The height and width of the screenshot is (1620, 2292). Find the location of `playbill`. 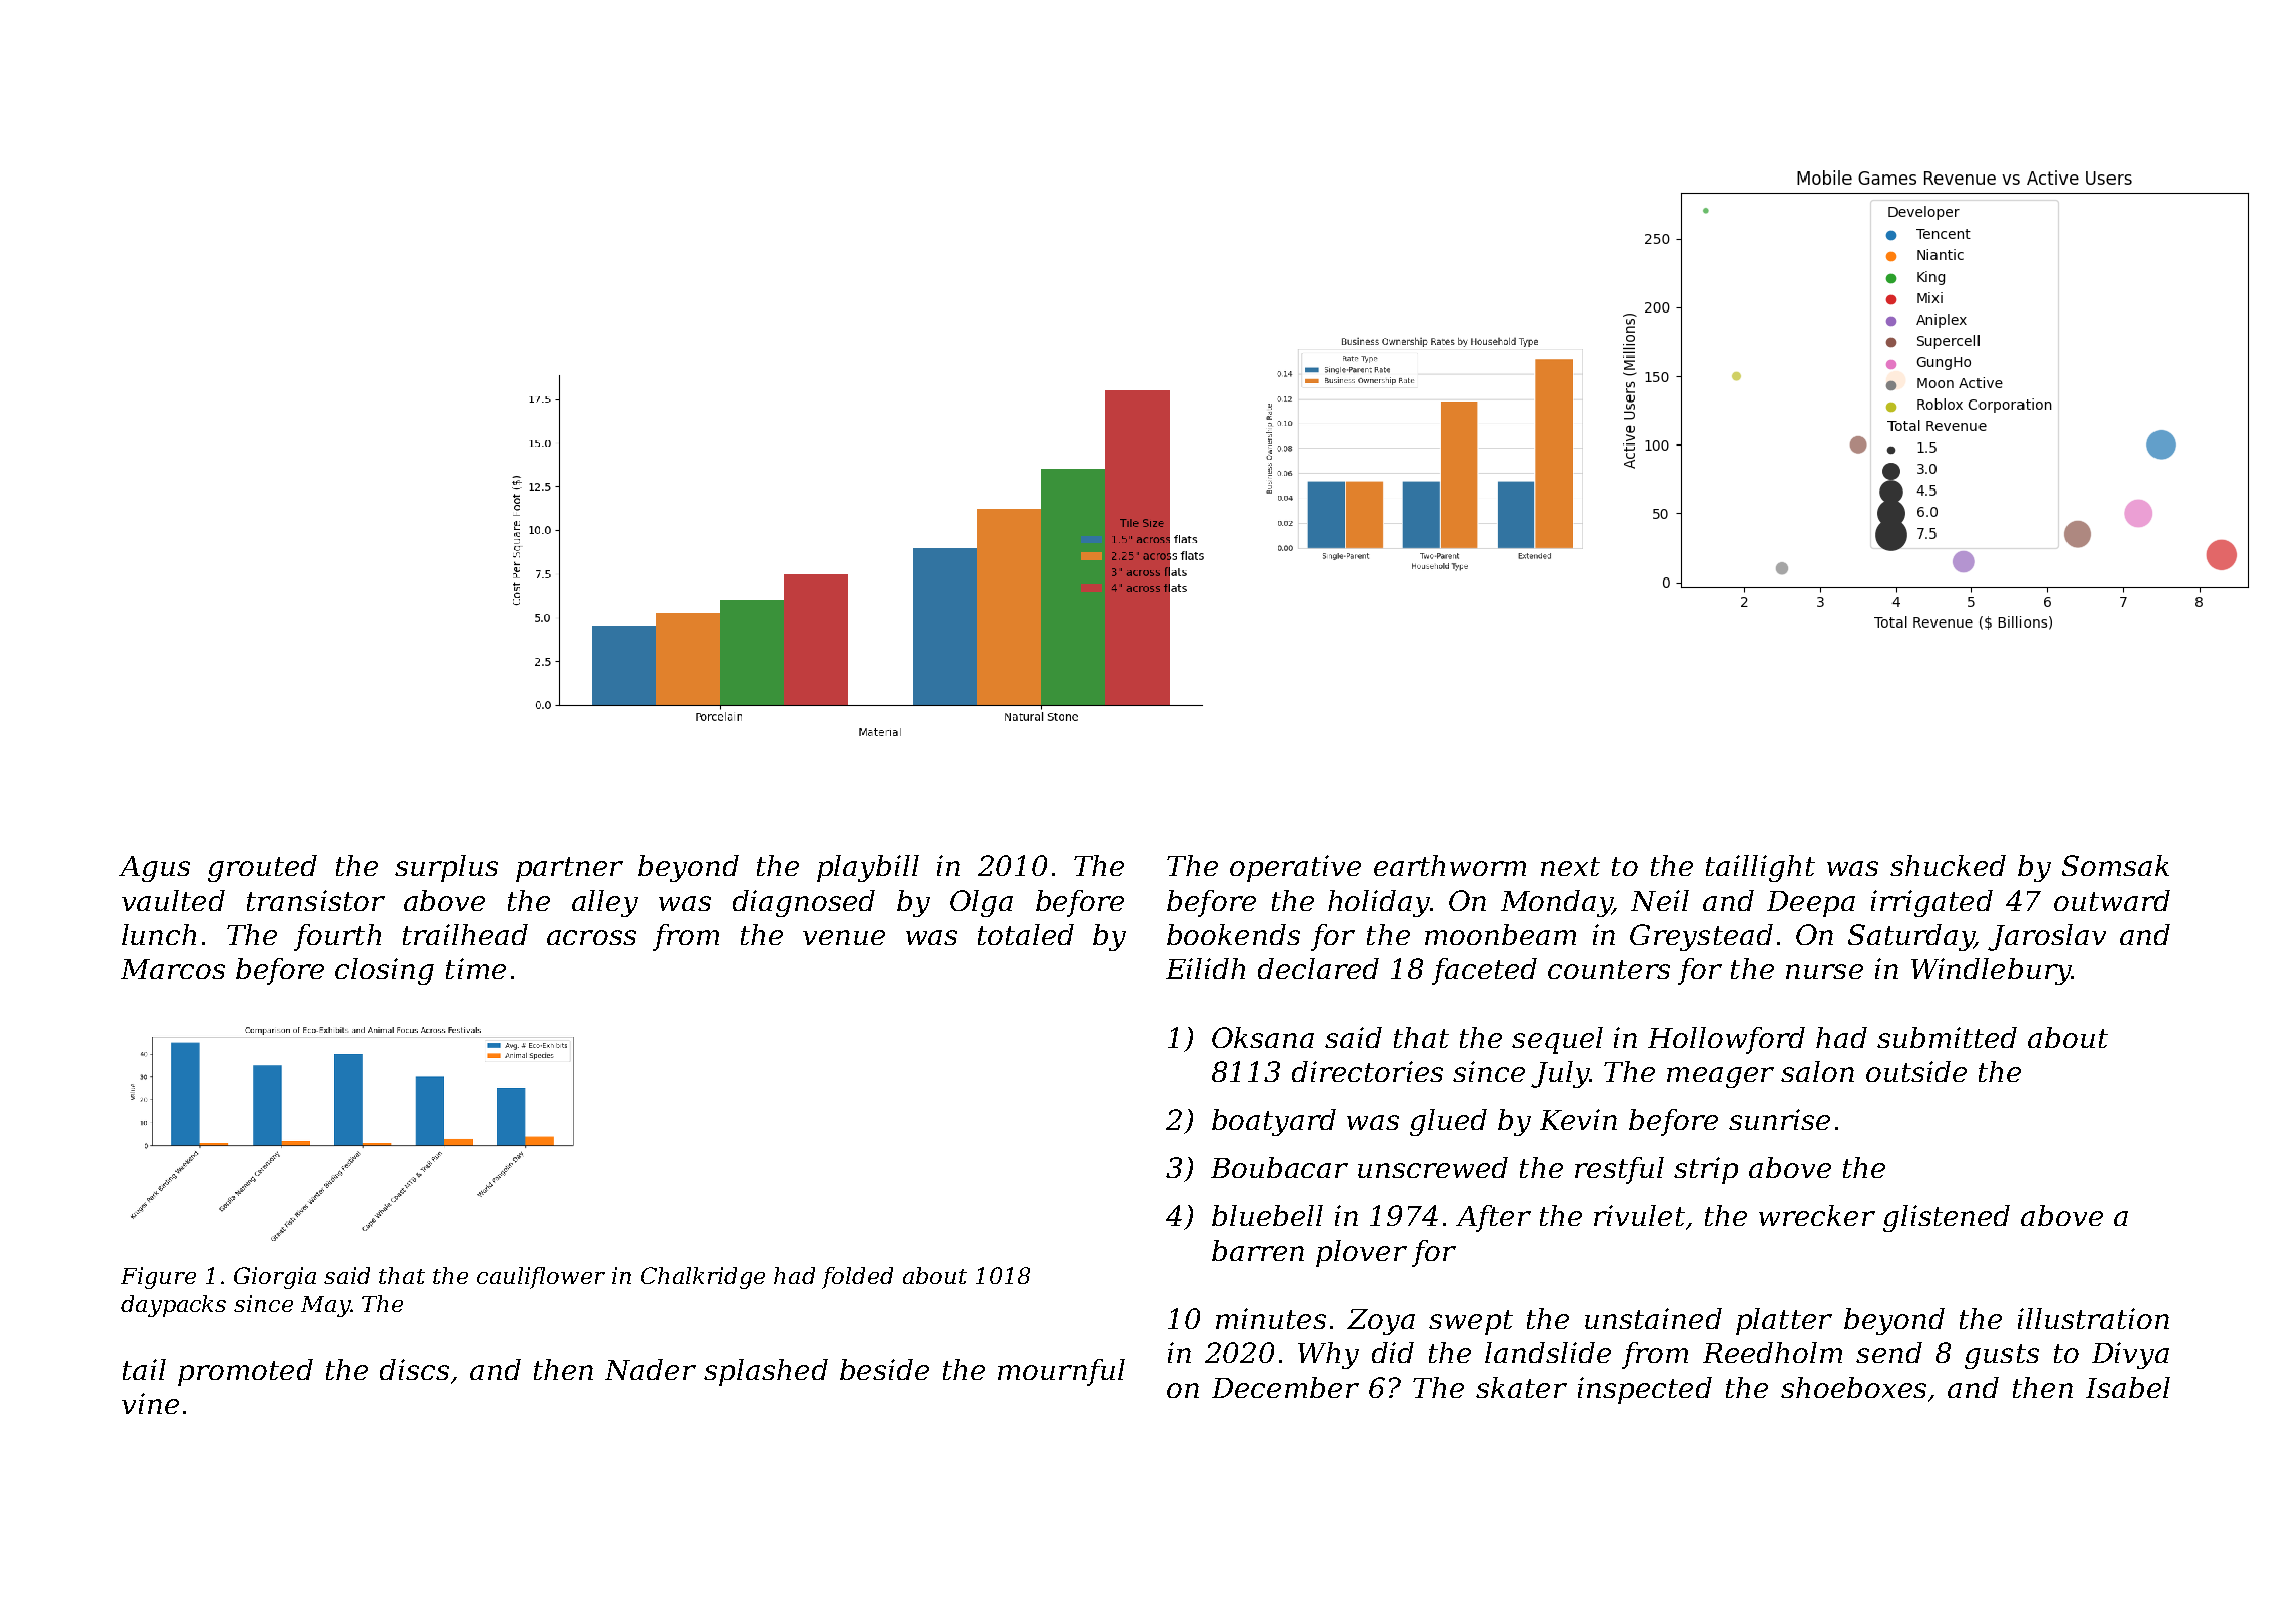

playbill is located at coordinates (868, 868).
